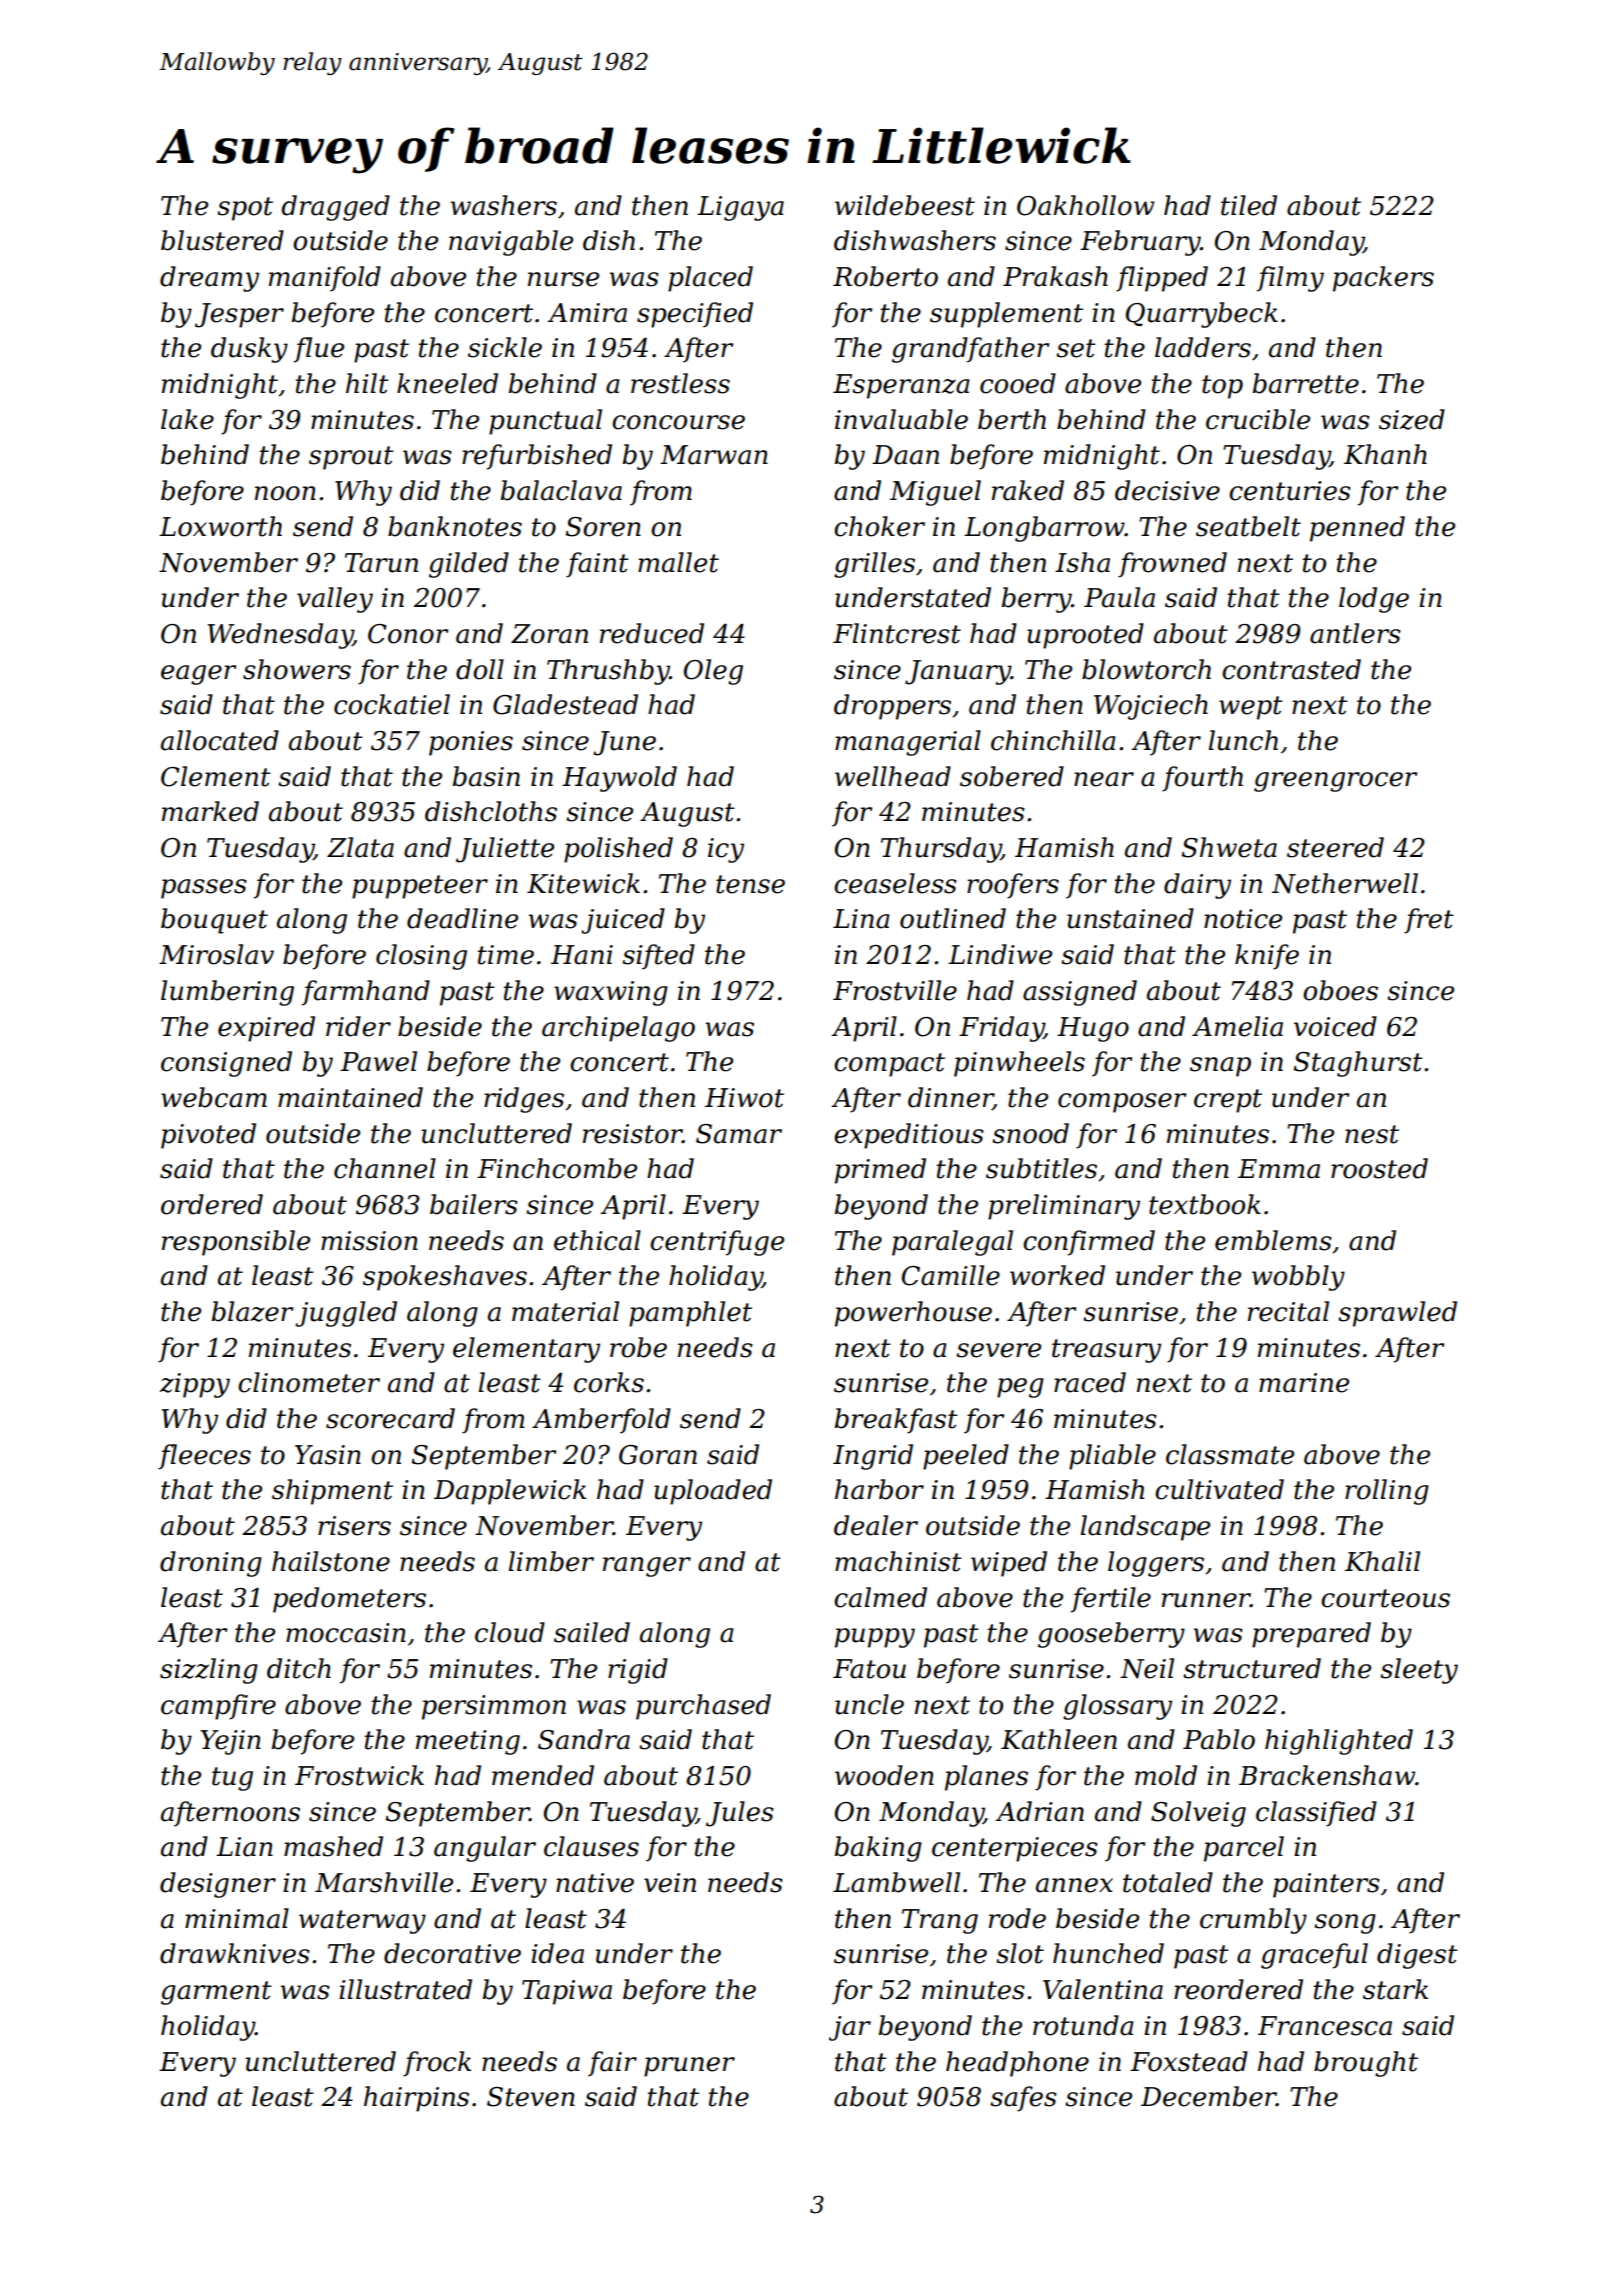  Describe the element at coordinates (1339, 1742) in the screenshot. I see `highlighted` at that location.
